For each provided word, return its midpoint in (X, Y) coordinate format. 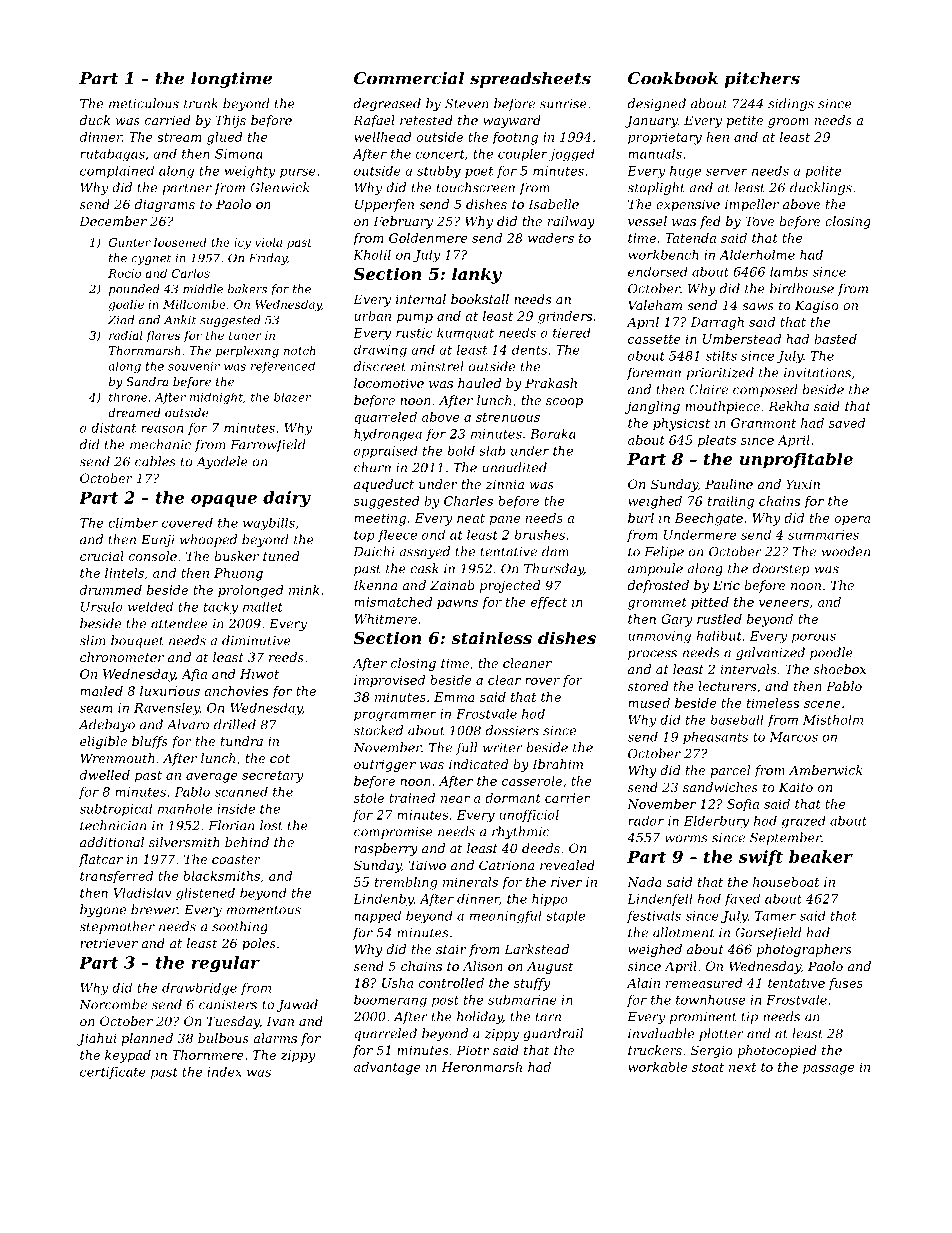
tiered (572, 333)
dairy (287, 499)
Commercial (409, 78)
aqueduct (384, 485)
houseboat (786, 882)
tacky (221, 608)
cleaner (527, 663)
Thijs (230, 121)
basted (835, 339)
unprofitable (796, 460)
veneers (784, 603)
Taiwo (427, 865)
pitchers (762, 80)
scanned (241, 792)
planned (147, 1039)
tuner (245, 336)
